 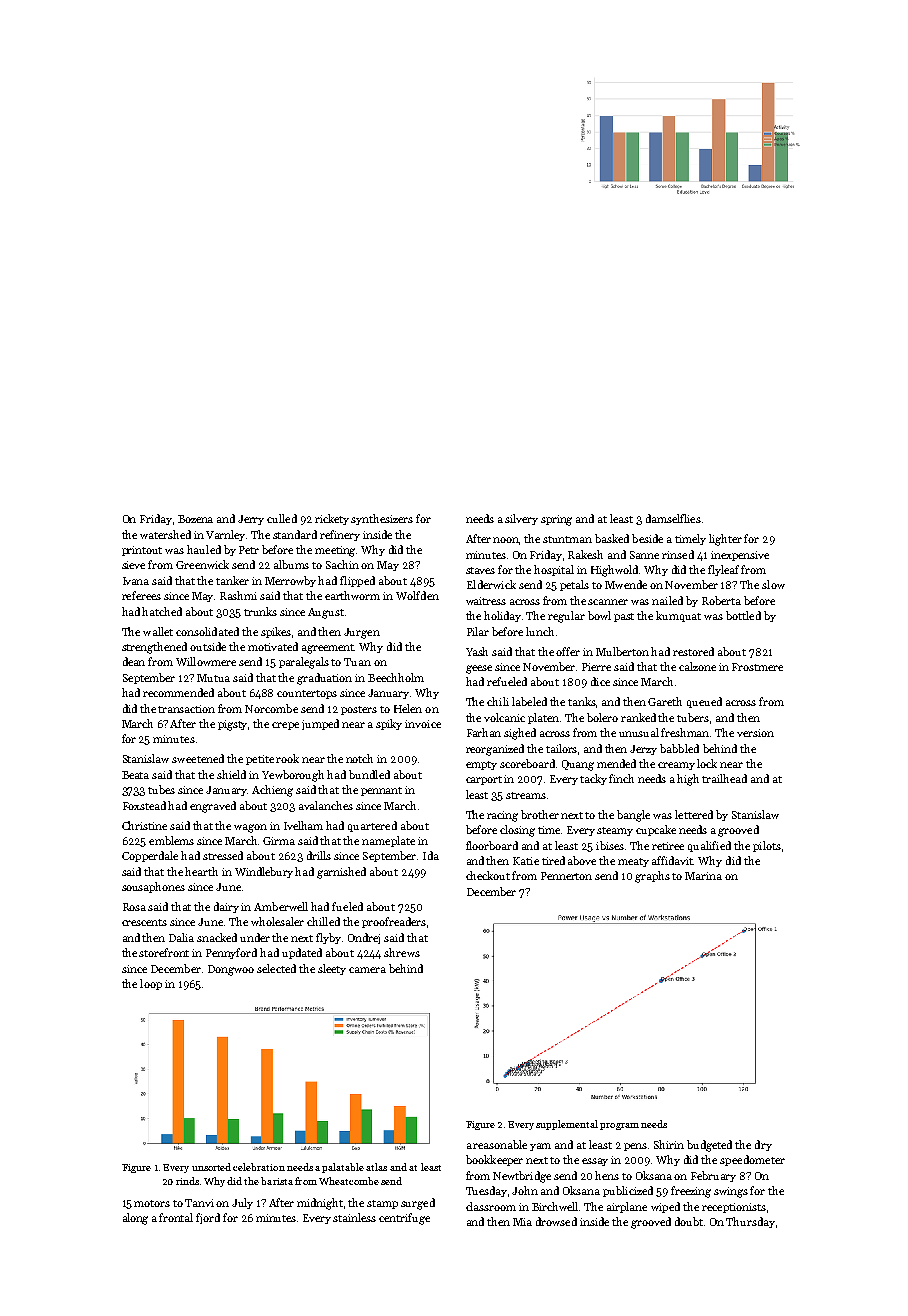 What do you see at coordinates (703, 876) in the screenshot?
I see `Marina` at bounding box center [703, 876].
